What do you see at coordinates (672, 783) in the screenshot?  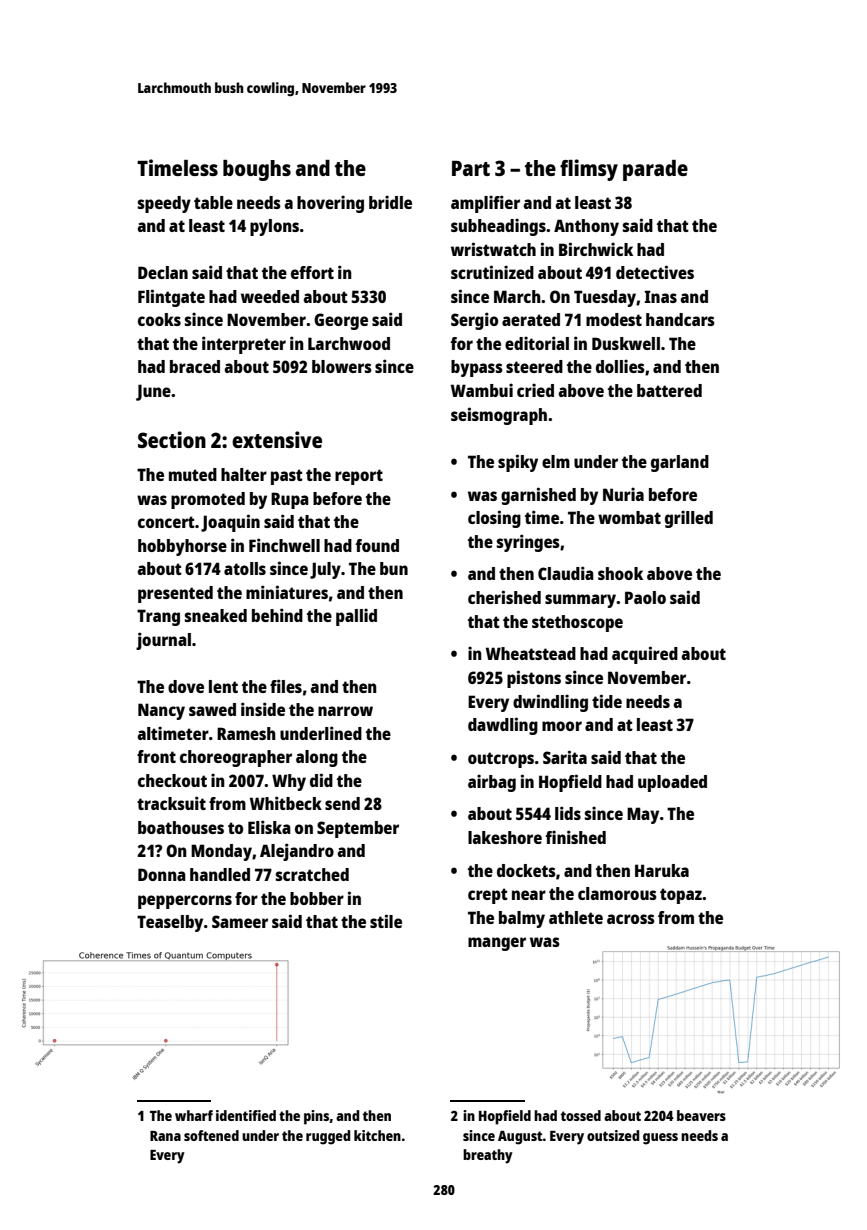 I see `uploaded` at bounding box center [672, 783].
